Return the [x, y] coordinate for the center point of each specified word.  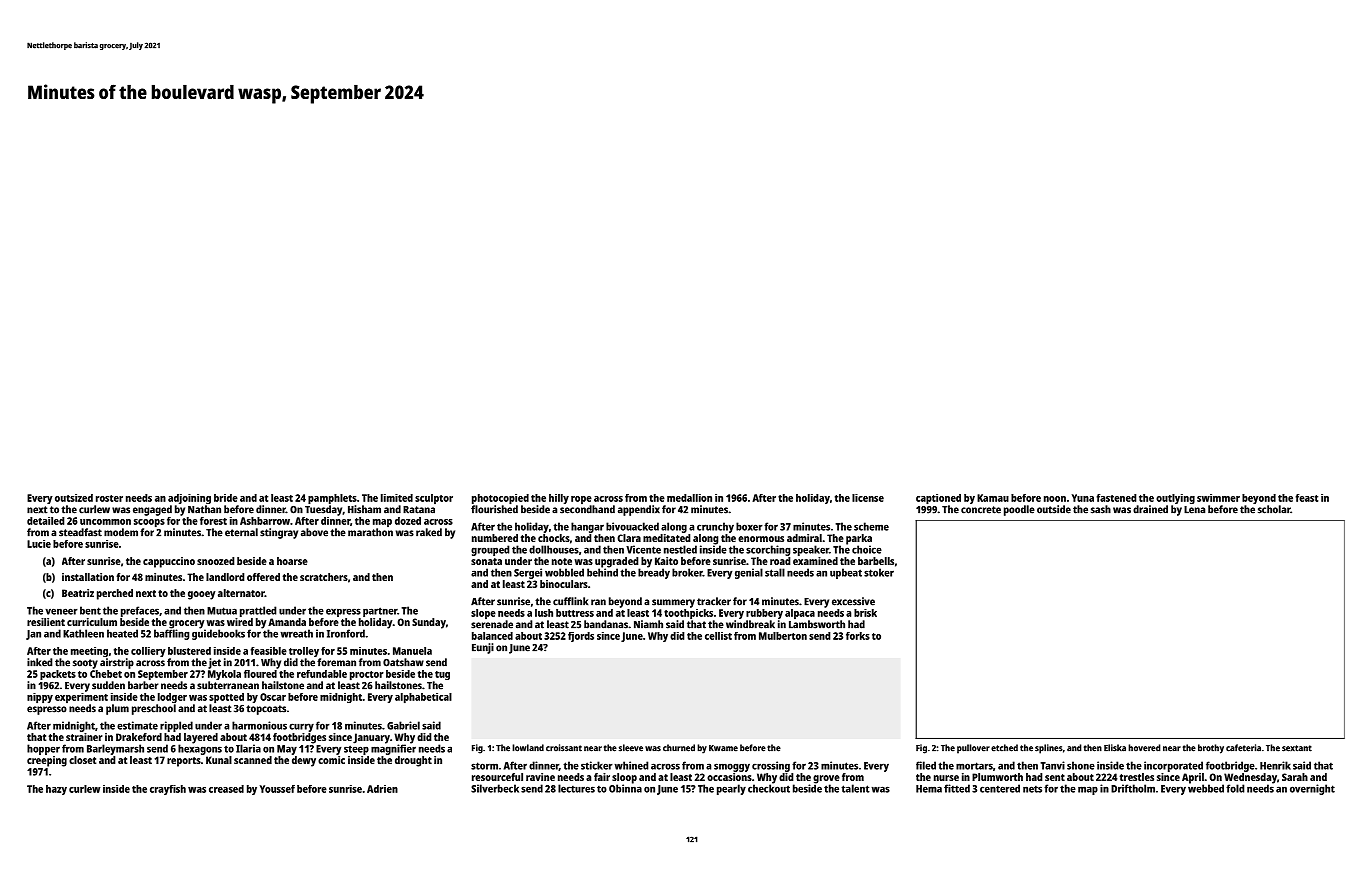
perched [115, 594]
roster [109, 498]
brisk [865, 613]
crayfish [168, 790]
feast [1307, 498]
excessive [853, 601]
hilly [559, 499]
